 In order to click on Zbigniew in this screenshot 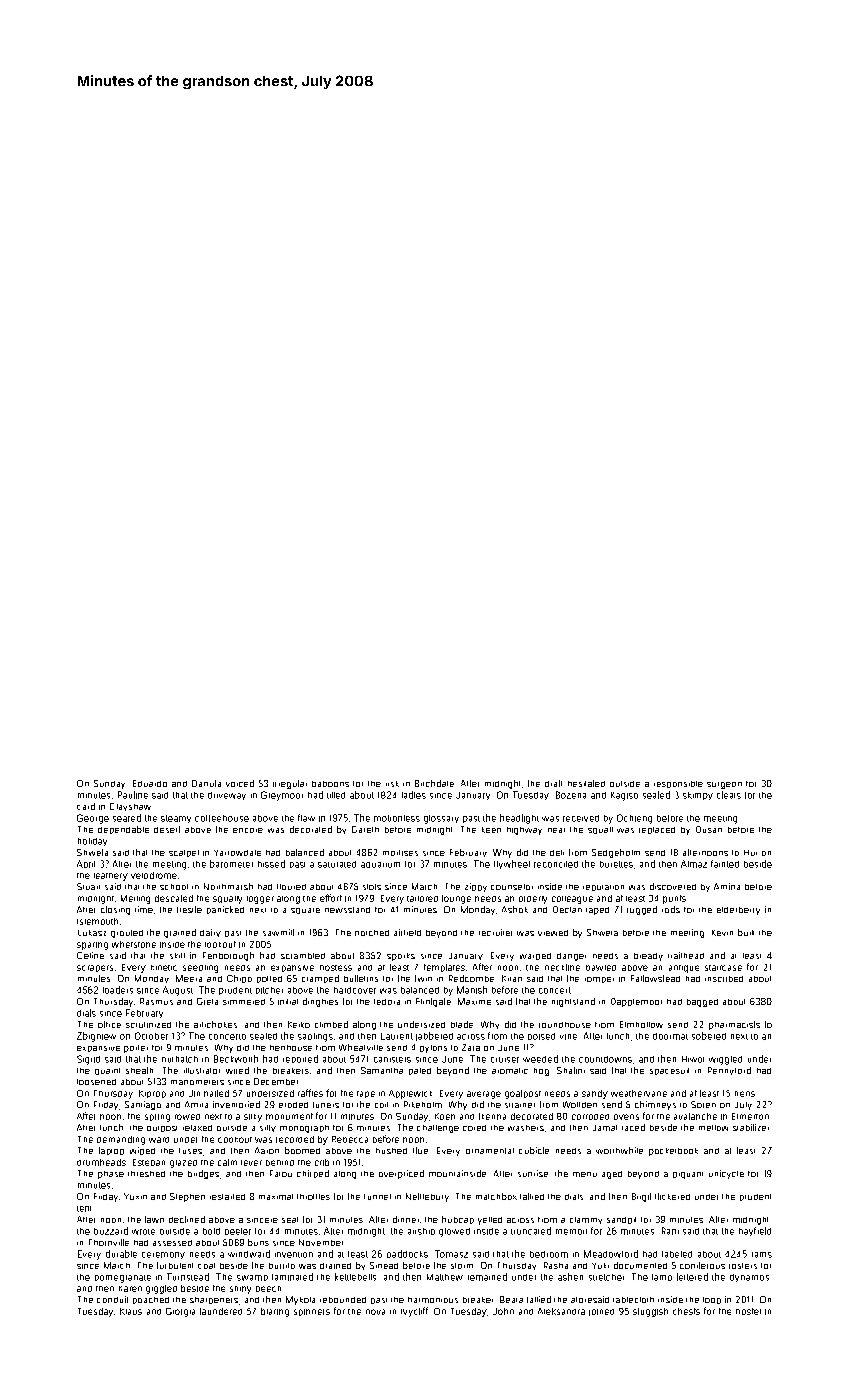, I will do `click(96, 1037)`.
